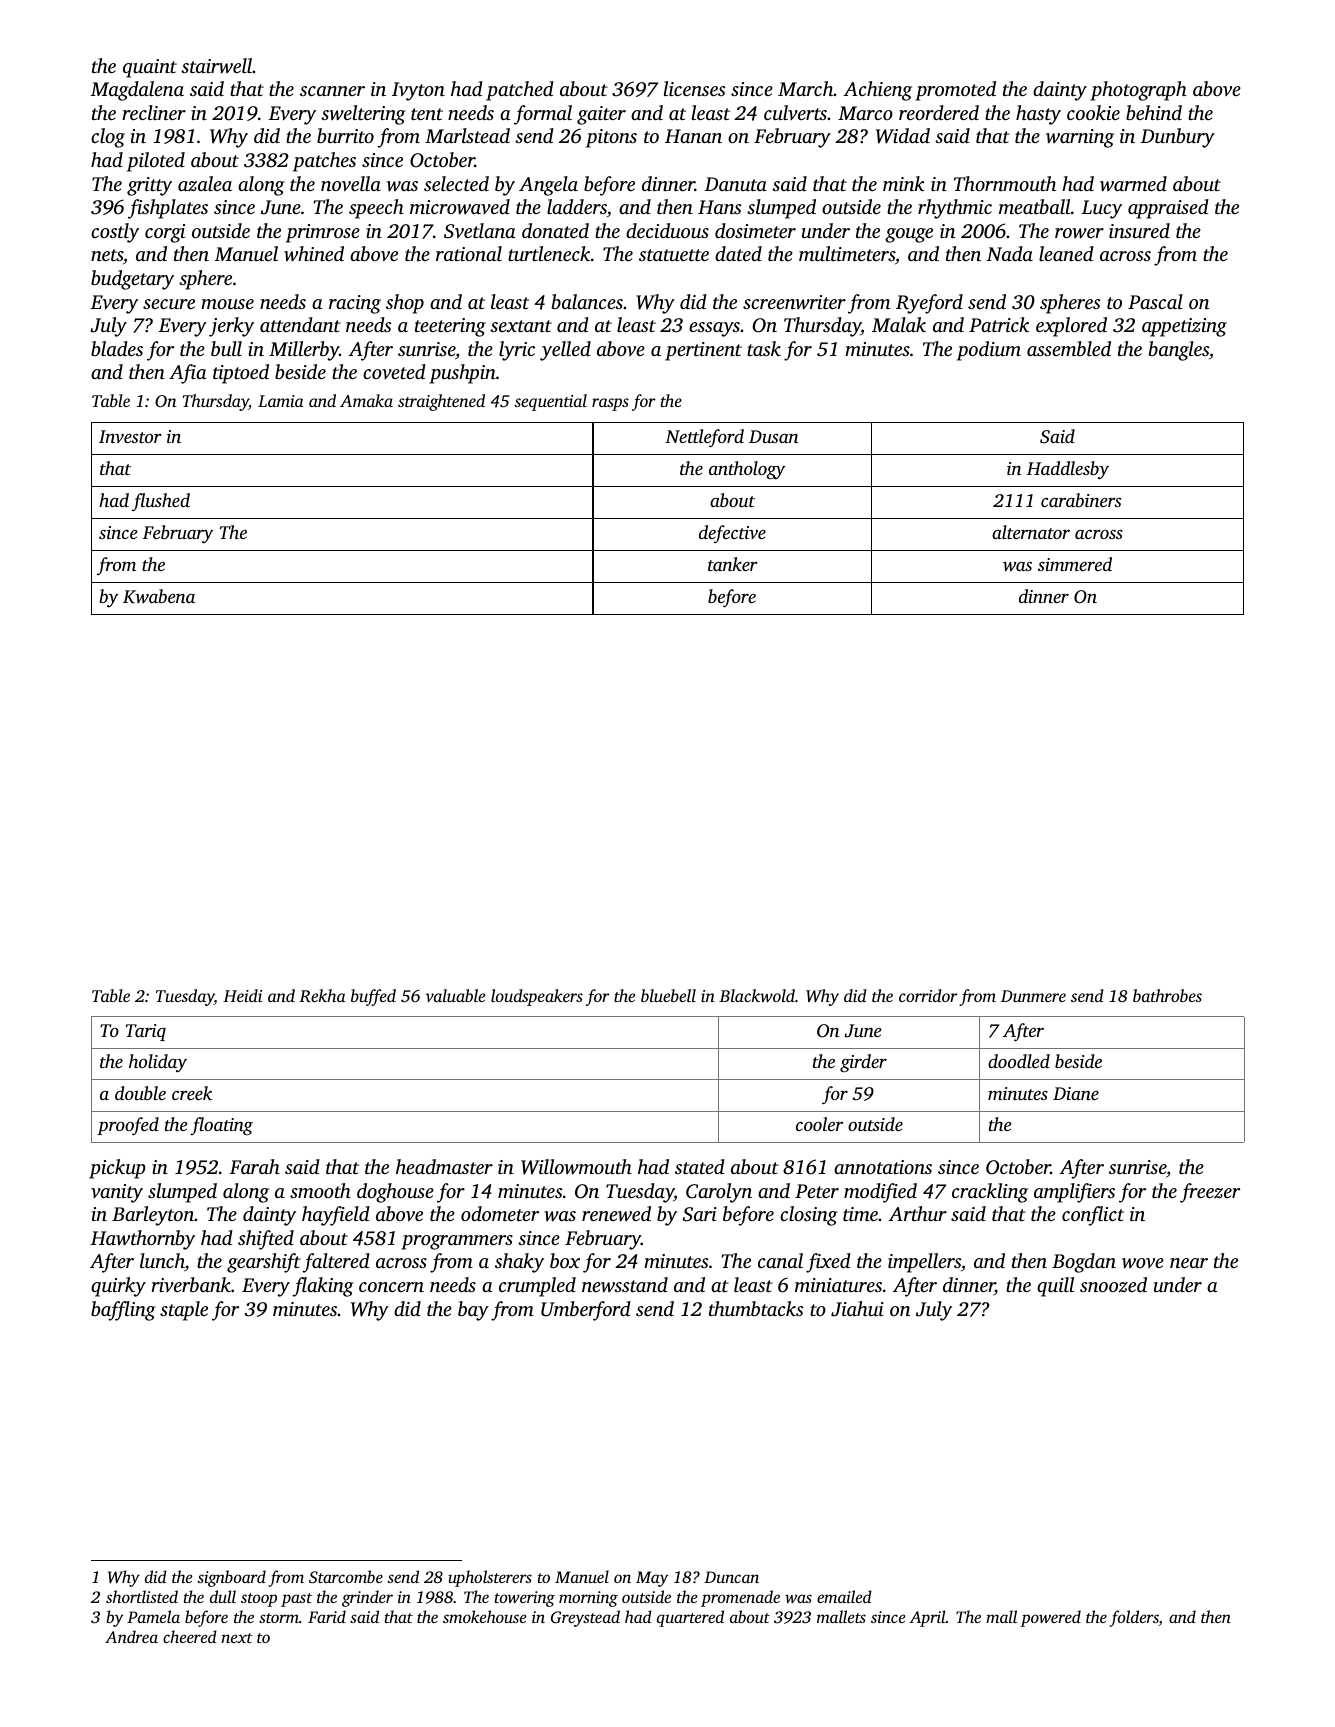 The image size is (1335, 1727). Describe the element at coordinates (586, 1311) in the screenshot. I see `Umberford` at that location.
